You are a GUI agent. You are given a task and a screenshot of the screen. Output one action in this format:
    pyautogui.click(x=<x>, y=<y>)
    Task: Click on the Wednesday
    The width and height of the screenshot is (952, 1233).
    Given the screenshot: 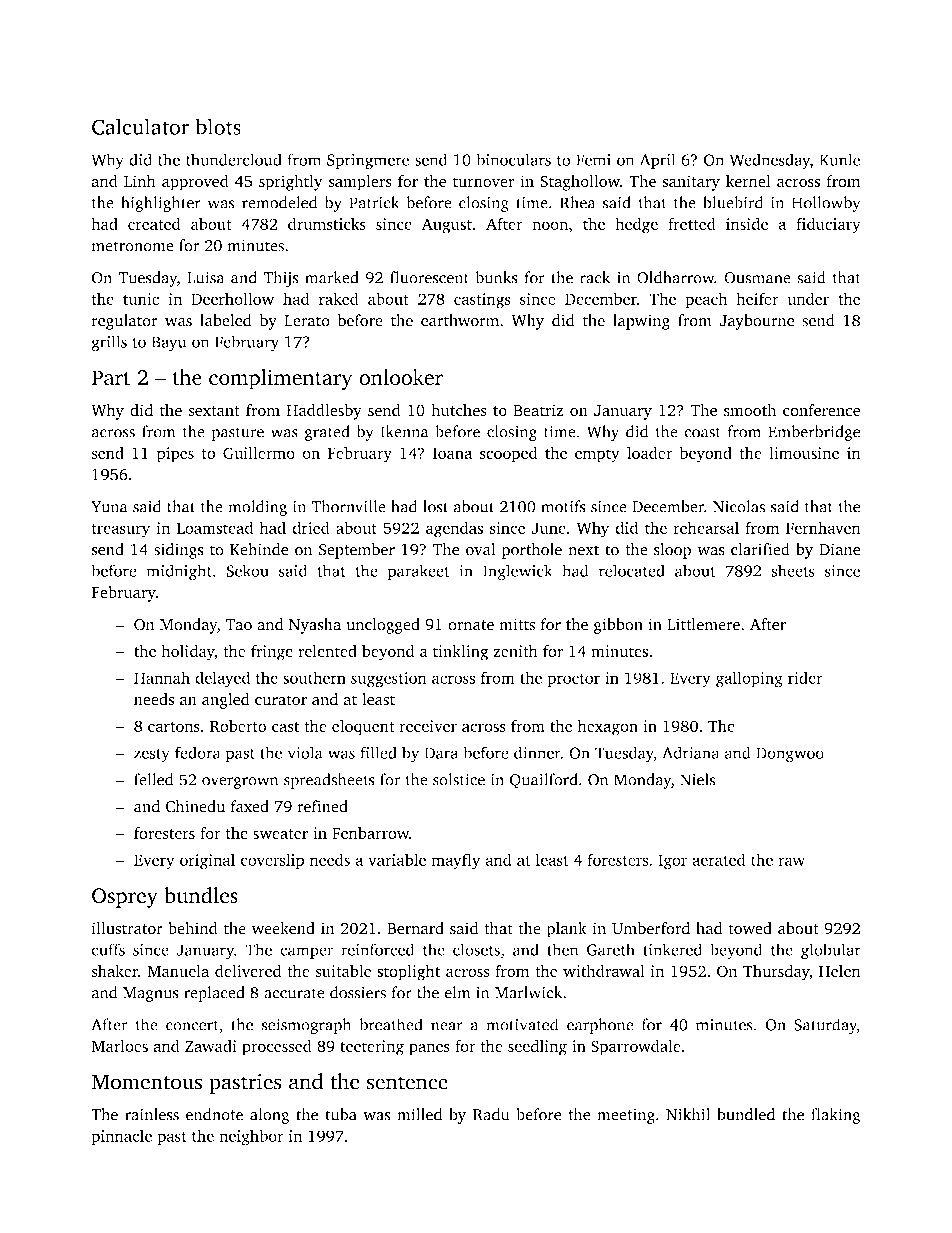 What is the action you would take?
    pyautogui.click(x=770, y=161)
